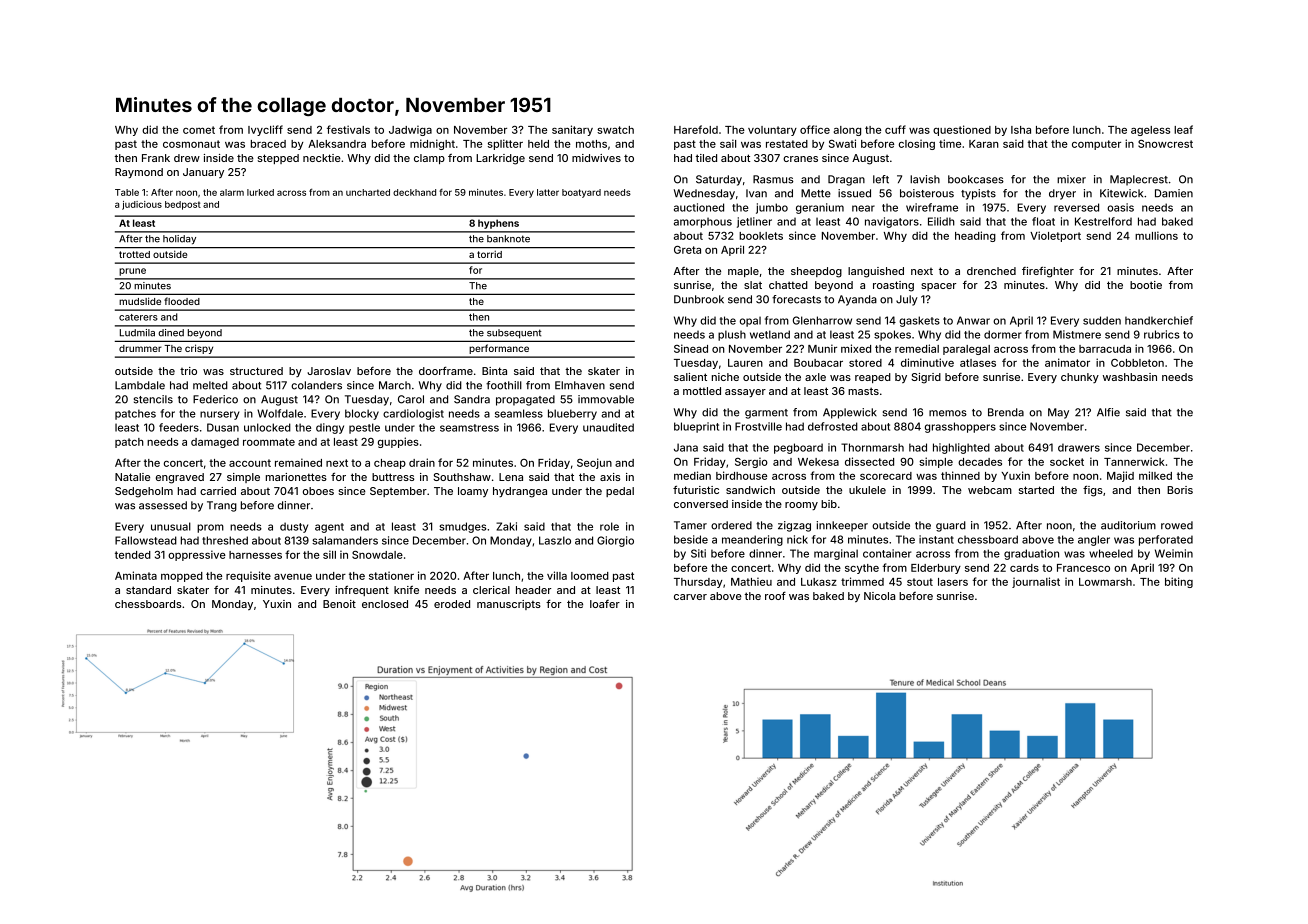  Describe the element at coordinates (199, 130) in the document. I see `comet` at that location.
